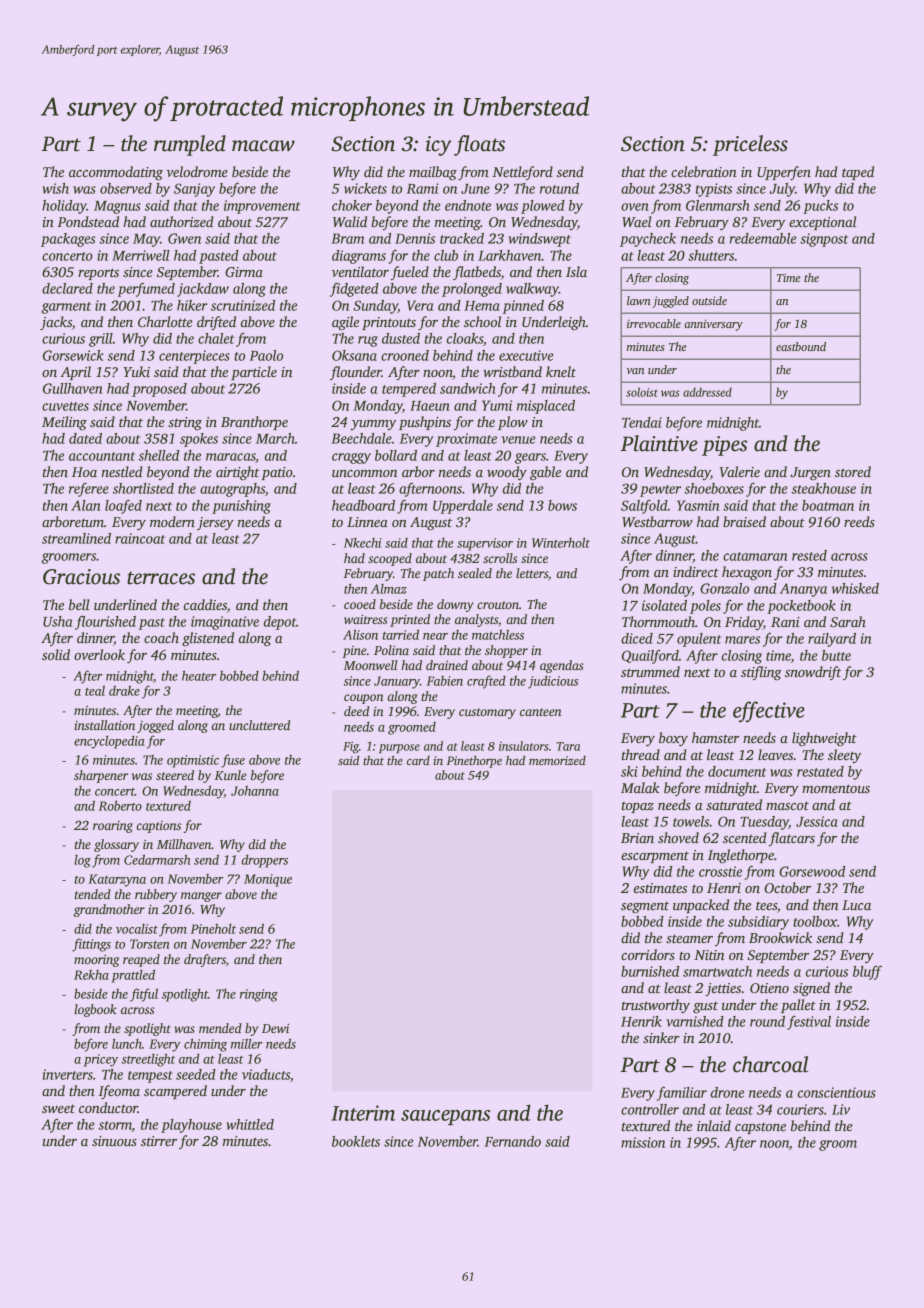 Image resolution: width=924 pixels, height=1308 pixels. I want to click on Dewi, so click(275, 1028).
